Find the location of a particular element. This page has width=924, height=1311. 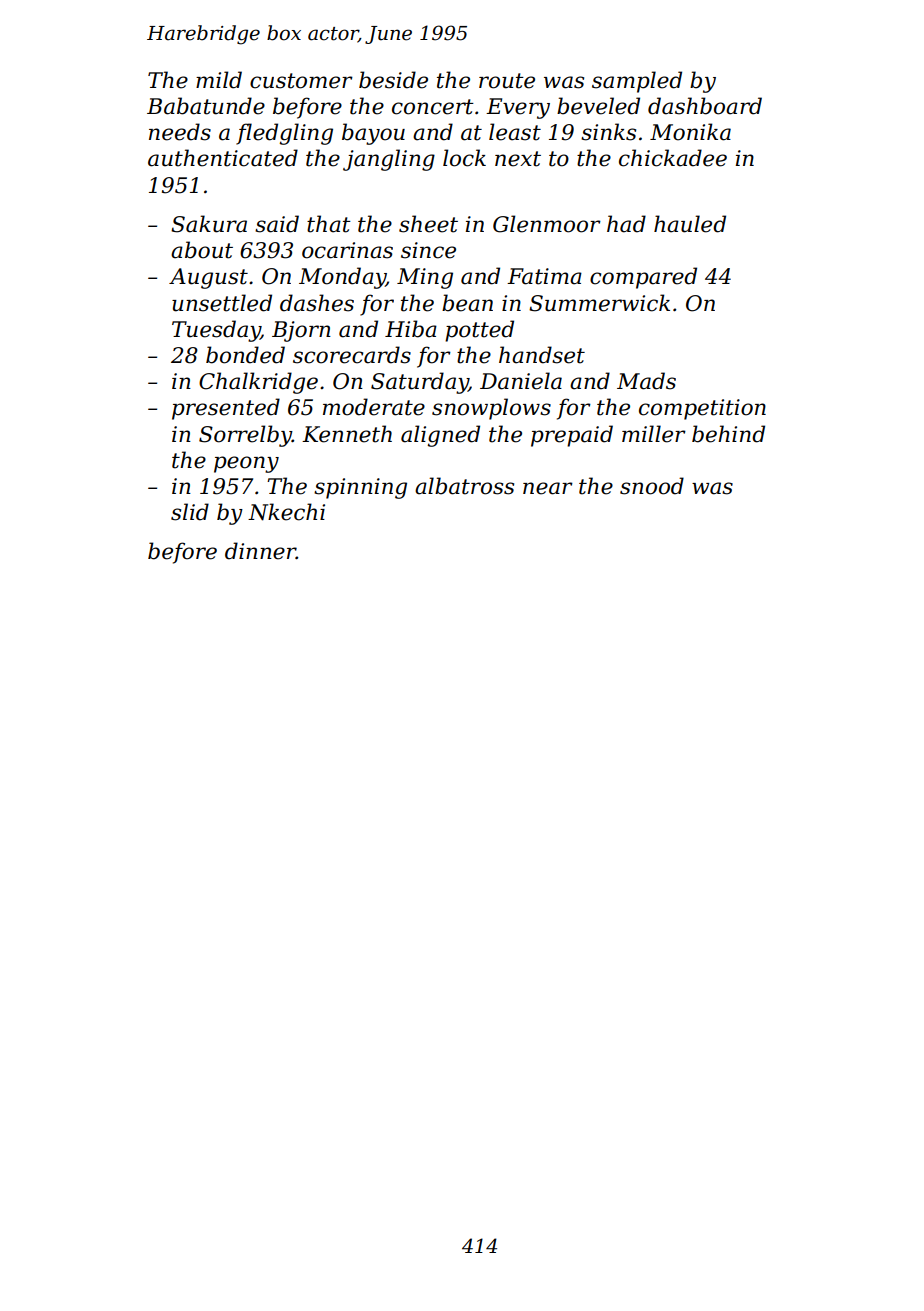

Nkechi is located at coordinates (286, 512).
